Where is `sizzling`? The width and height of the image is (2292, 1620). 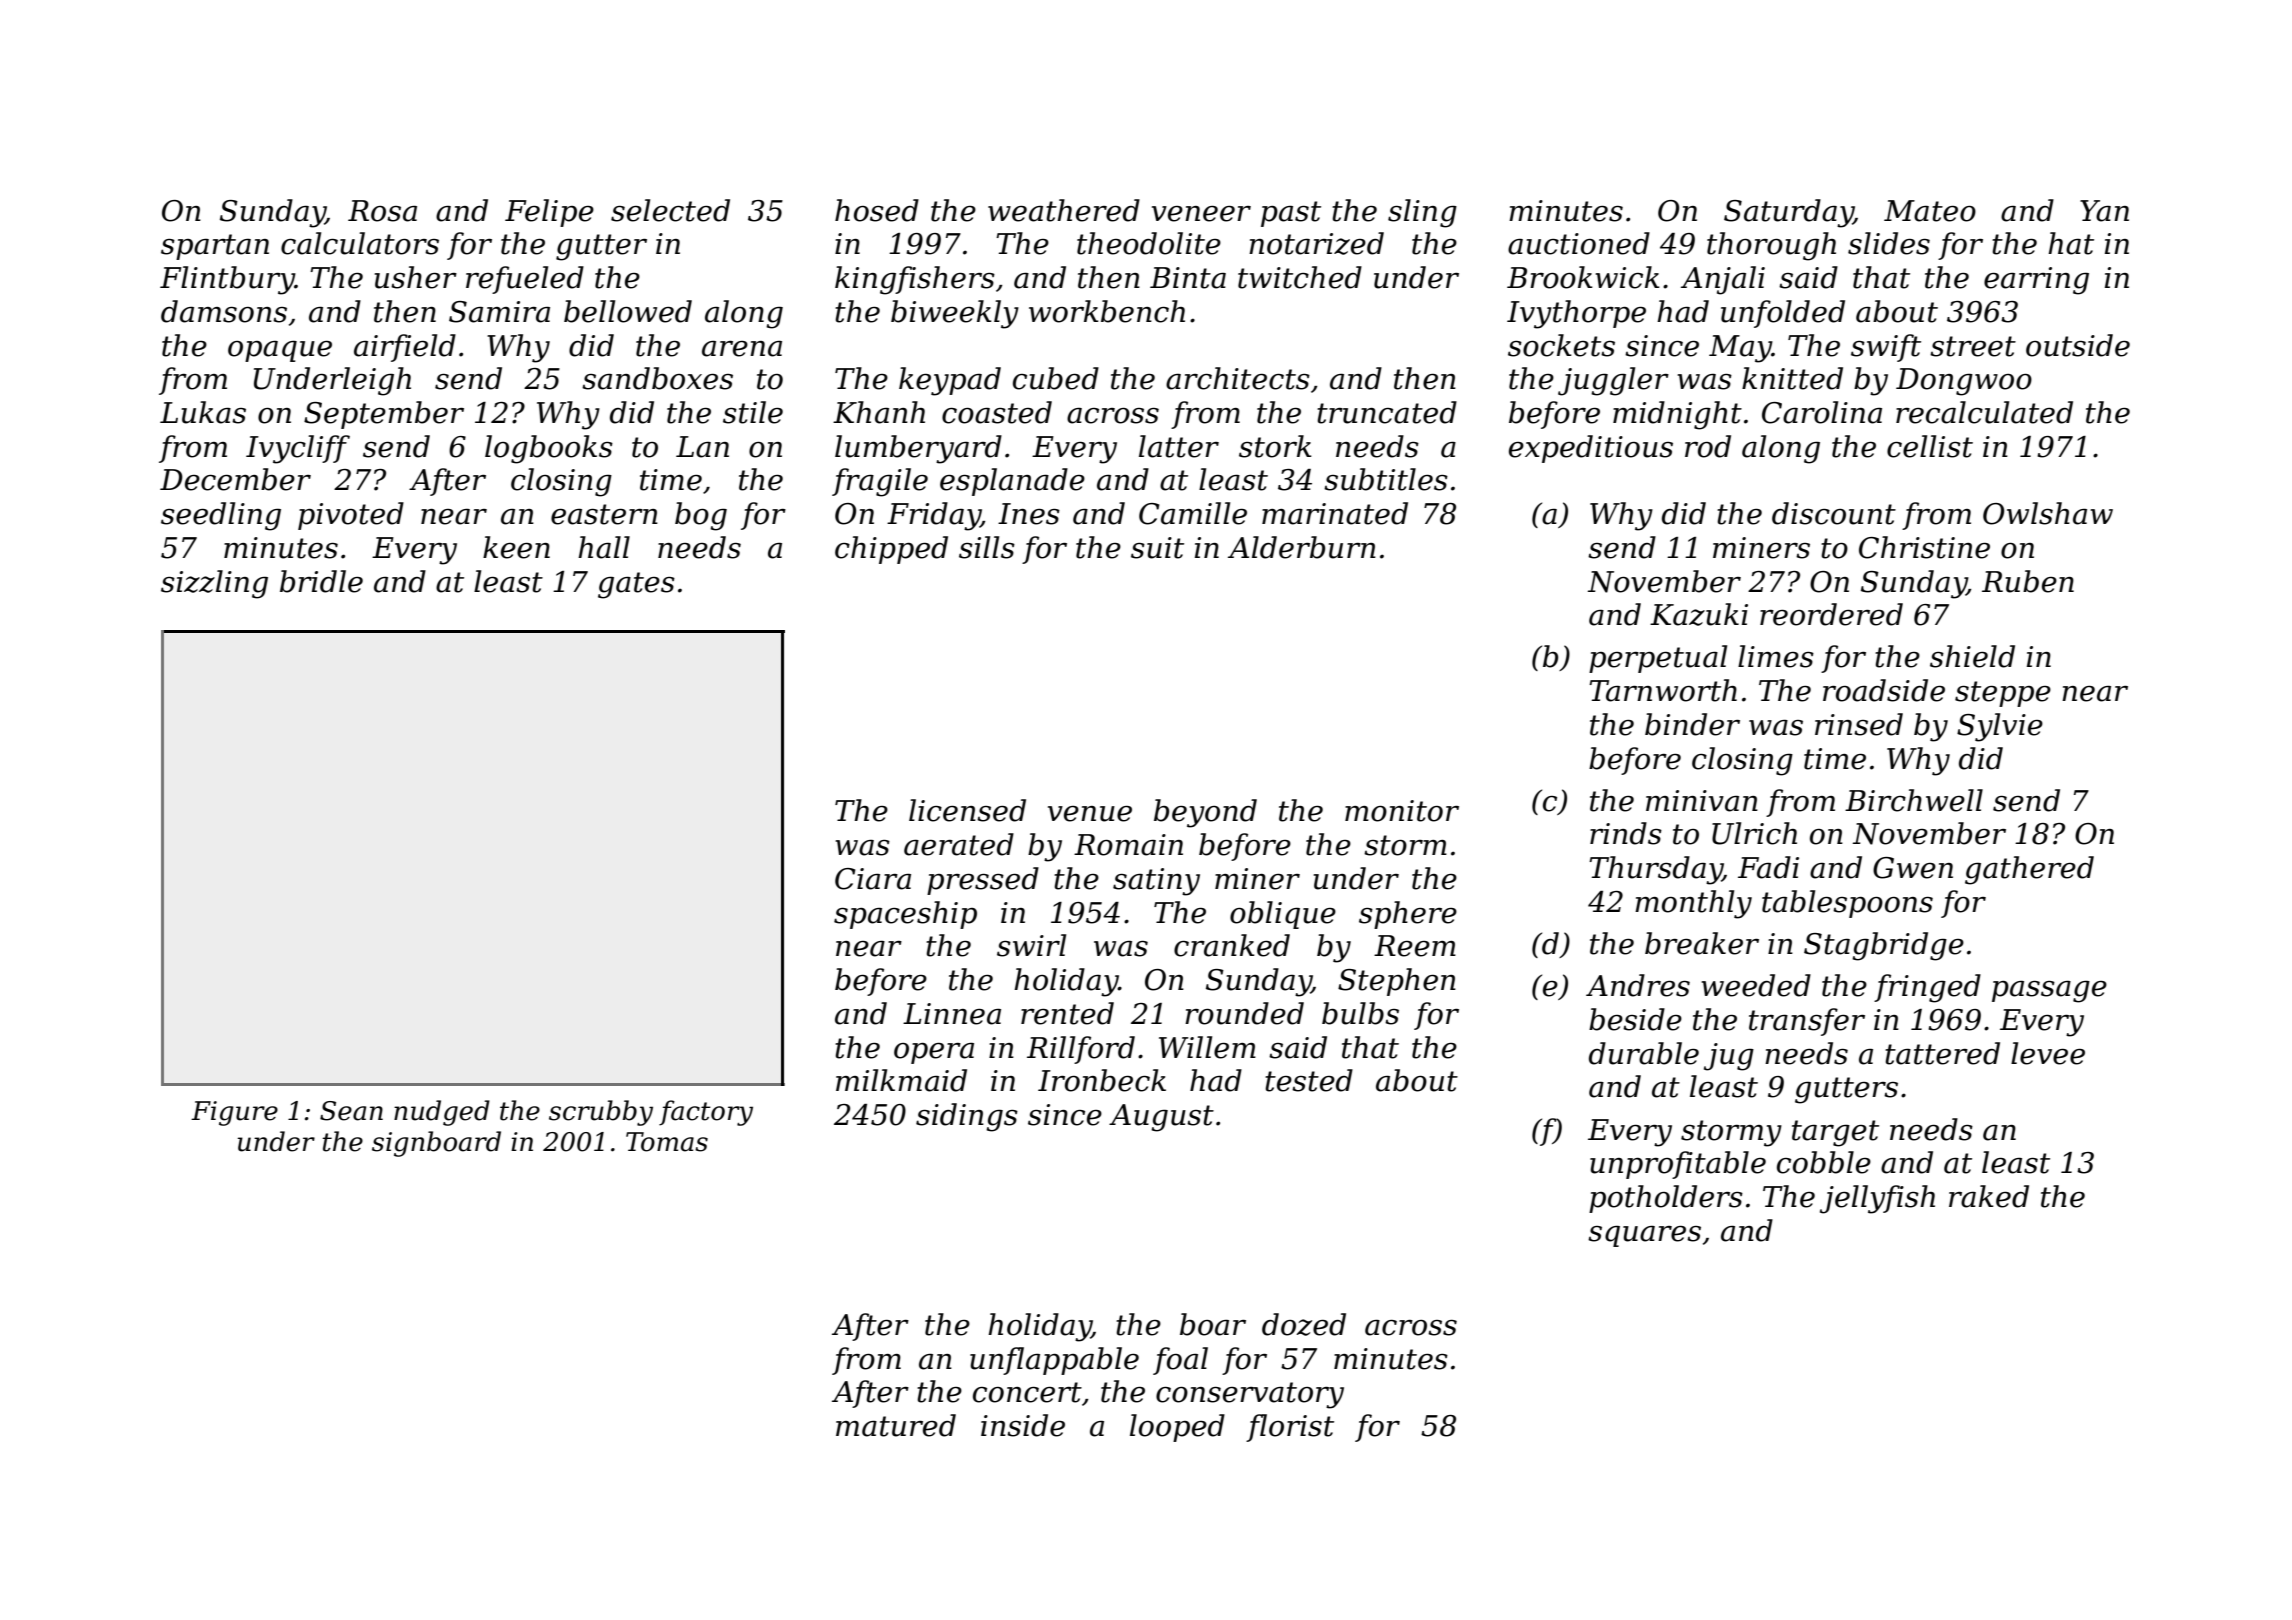 sizzling is located at coordinates (214, 584).
